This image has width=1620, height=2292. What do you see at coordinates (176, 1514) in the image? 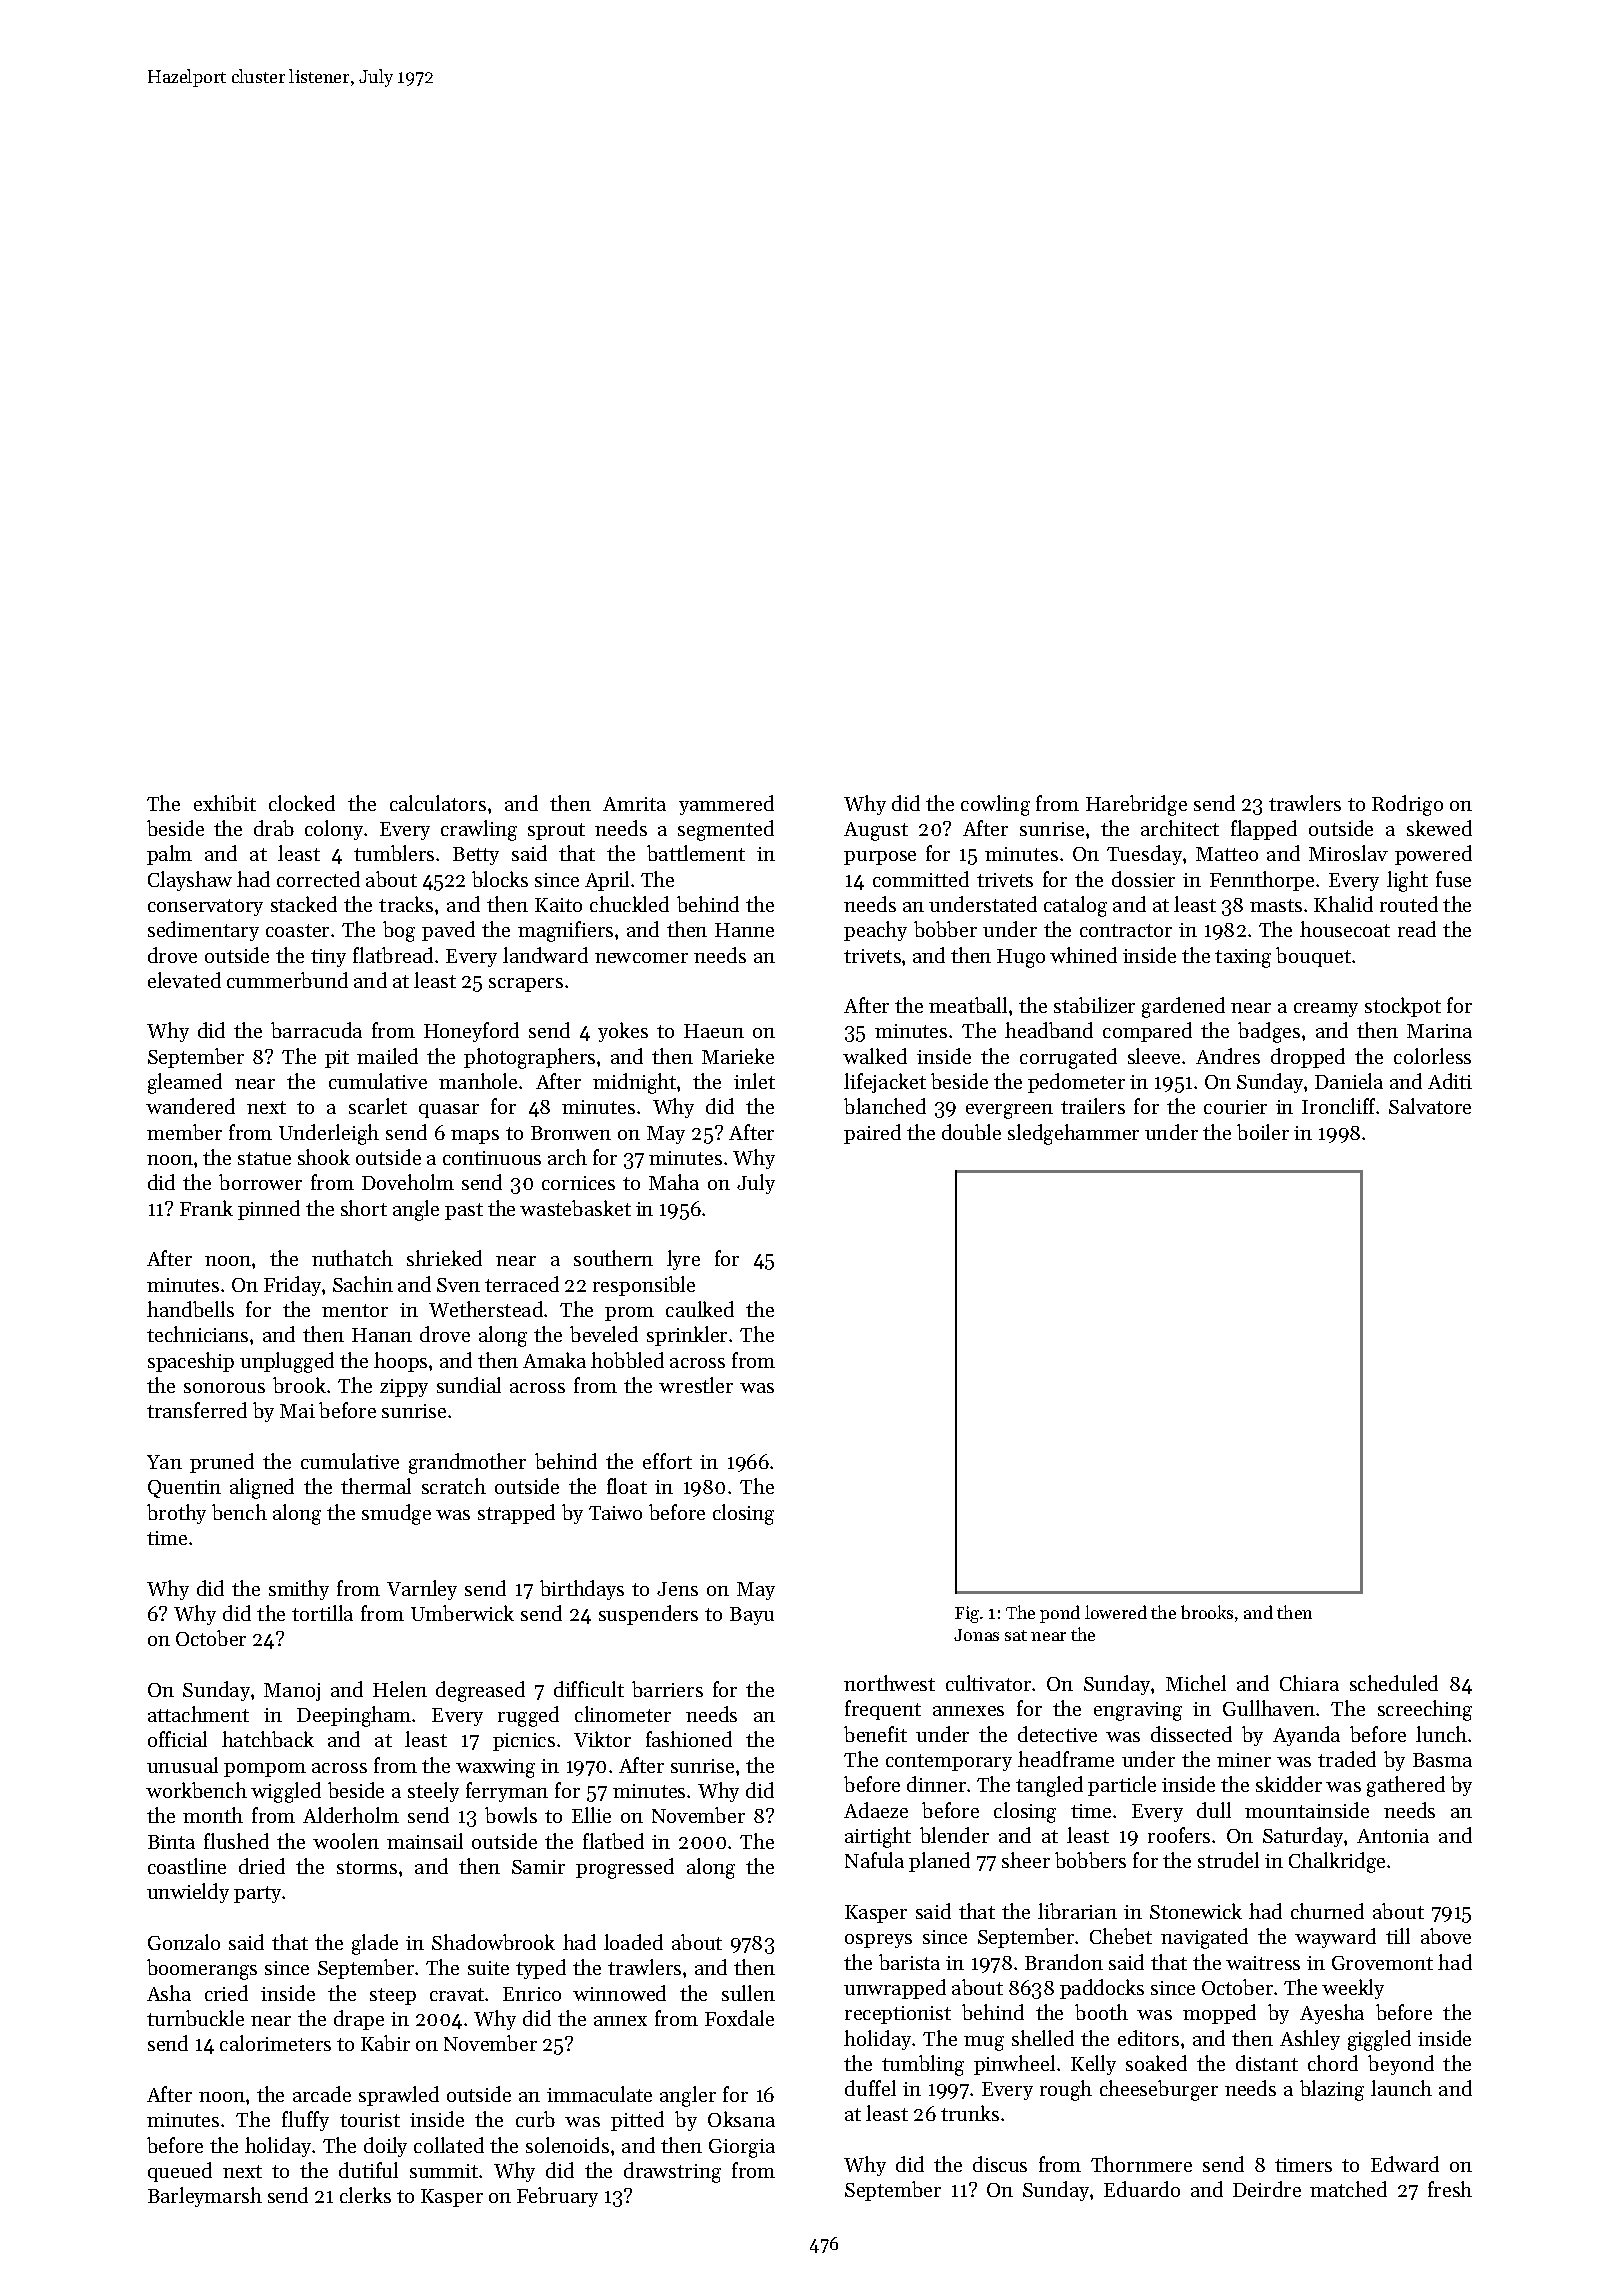
I see `brothy` at bounding box center [176, 1514].
